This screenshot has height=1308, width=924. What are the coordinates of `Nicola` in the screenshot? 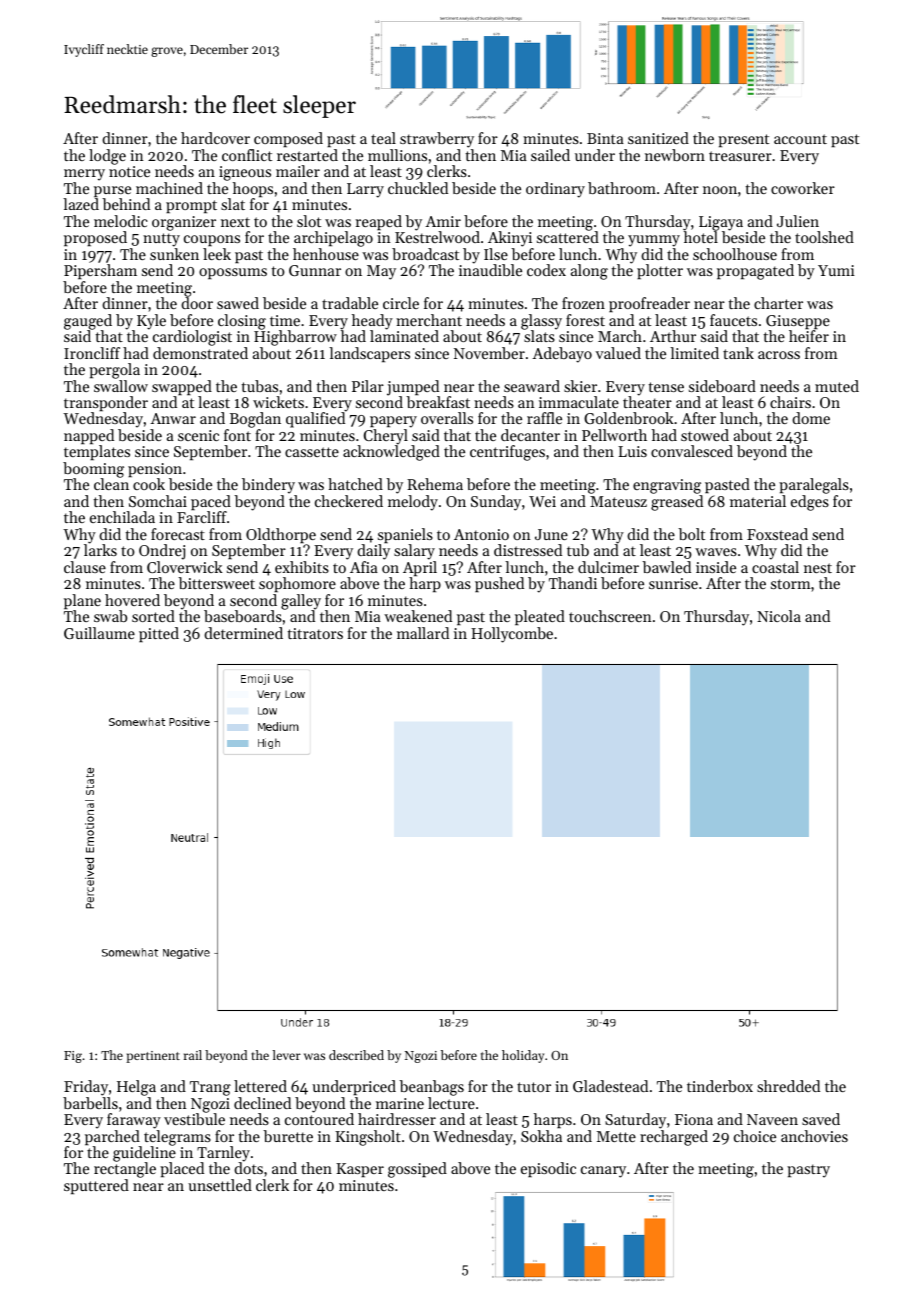 It's located at (779, 616).
